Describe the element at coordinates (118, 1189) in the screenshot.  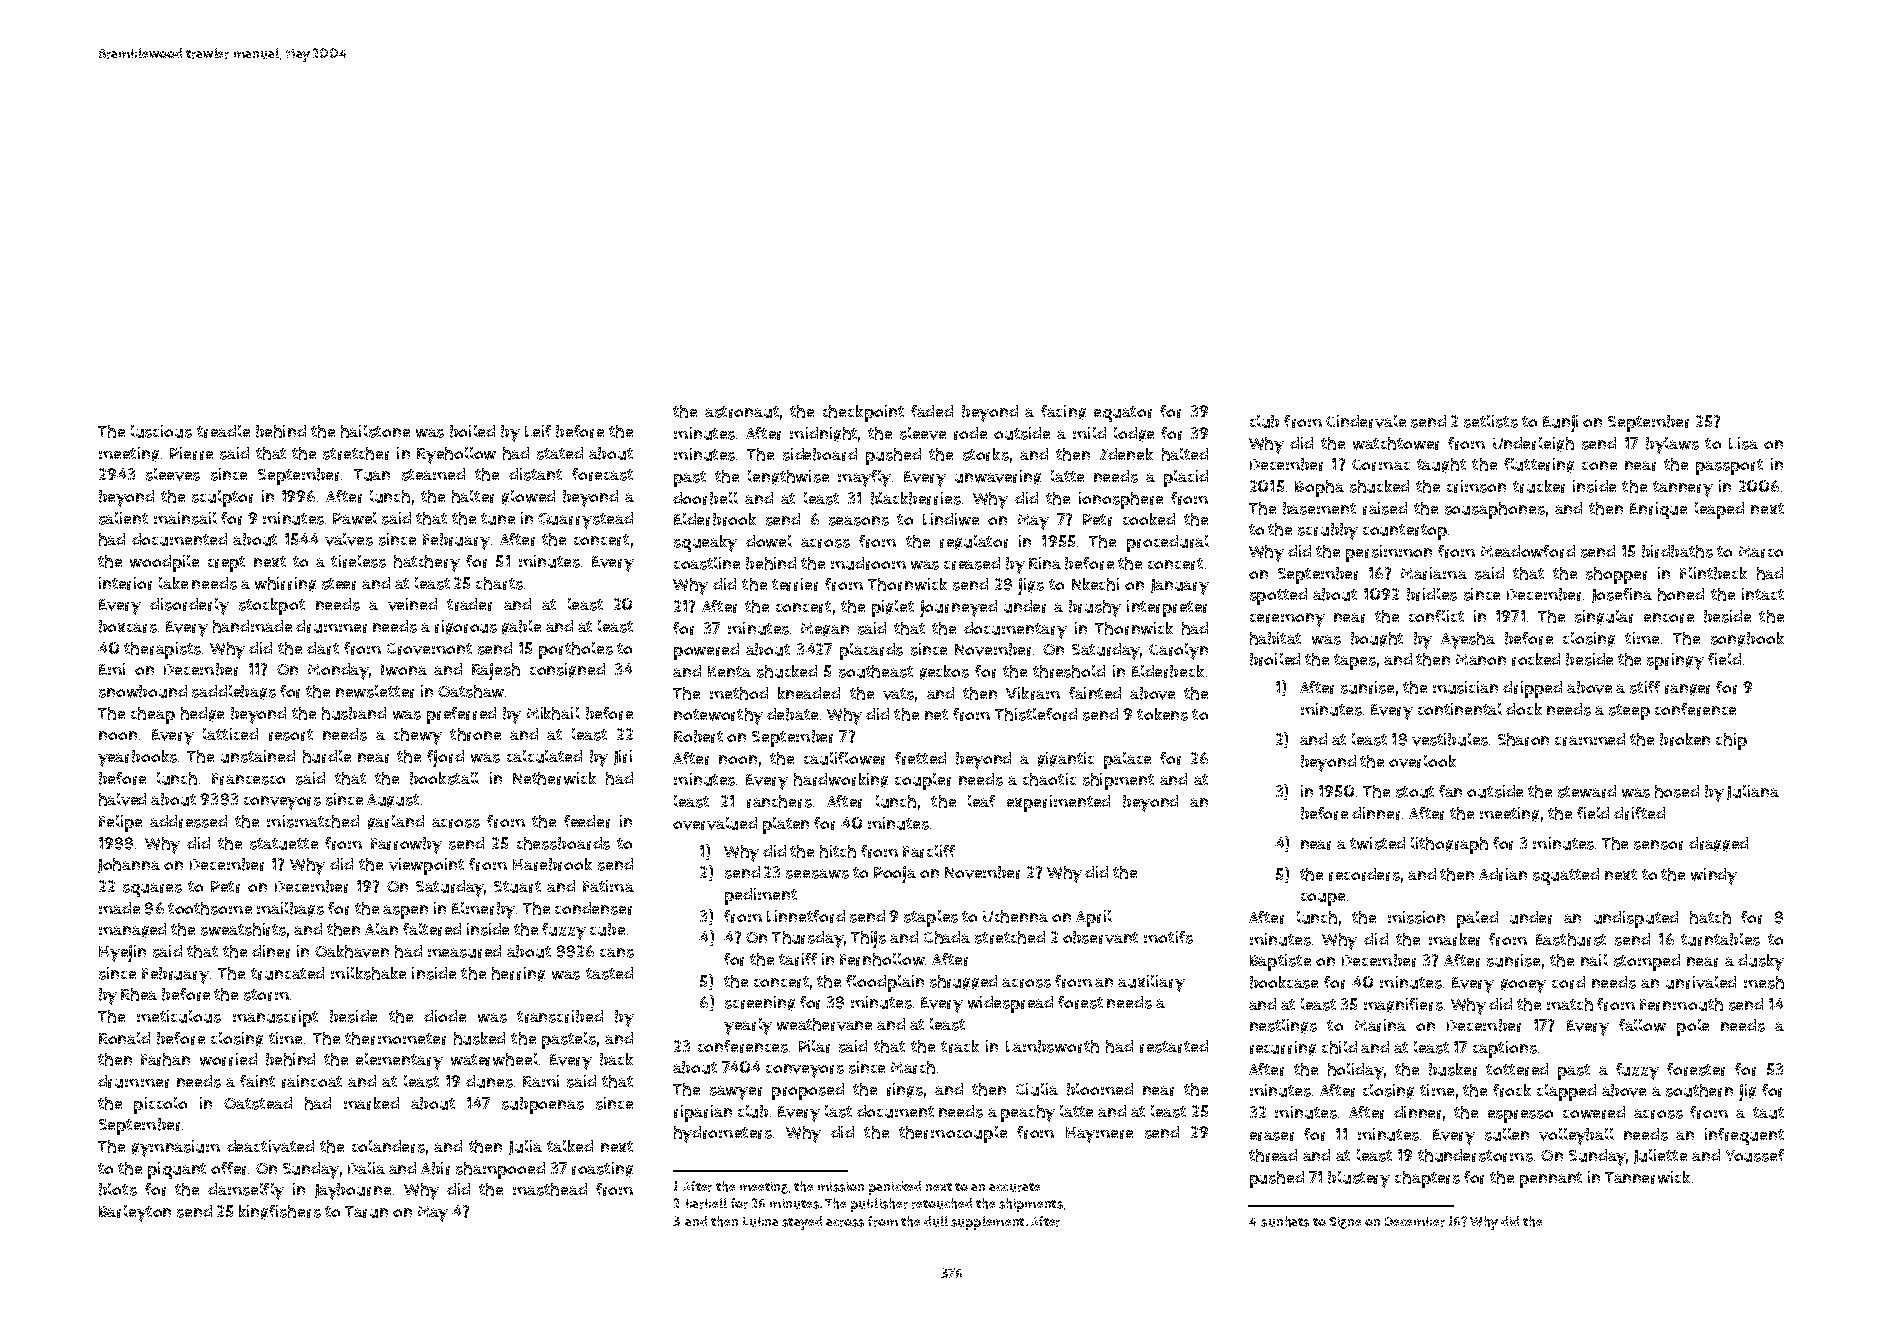
I see `blots` at that location.
